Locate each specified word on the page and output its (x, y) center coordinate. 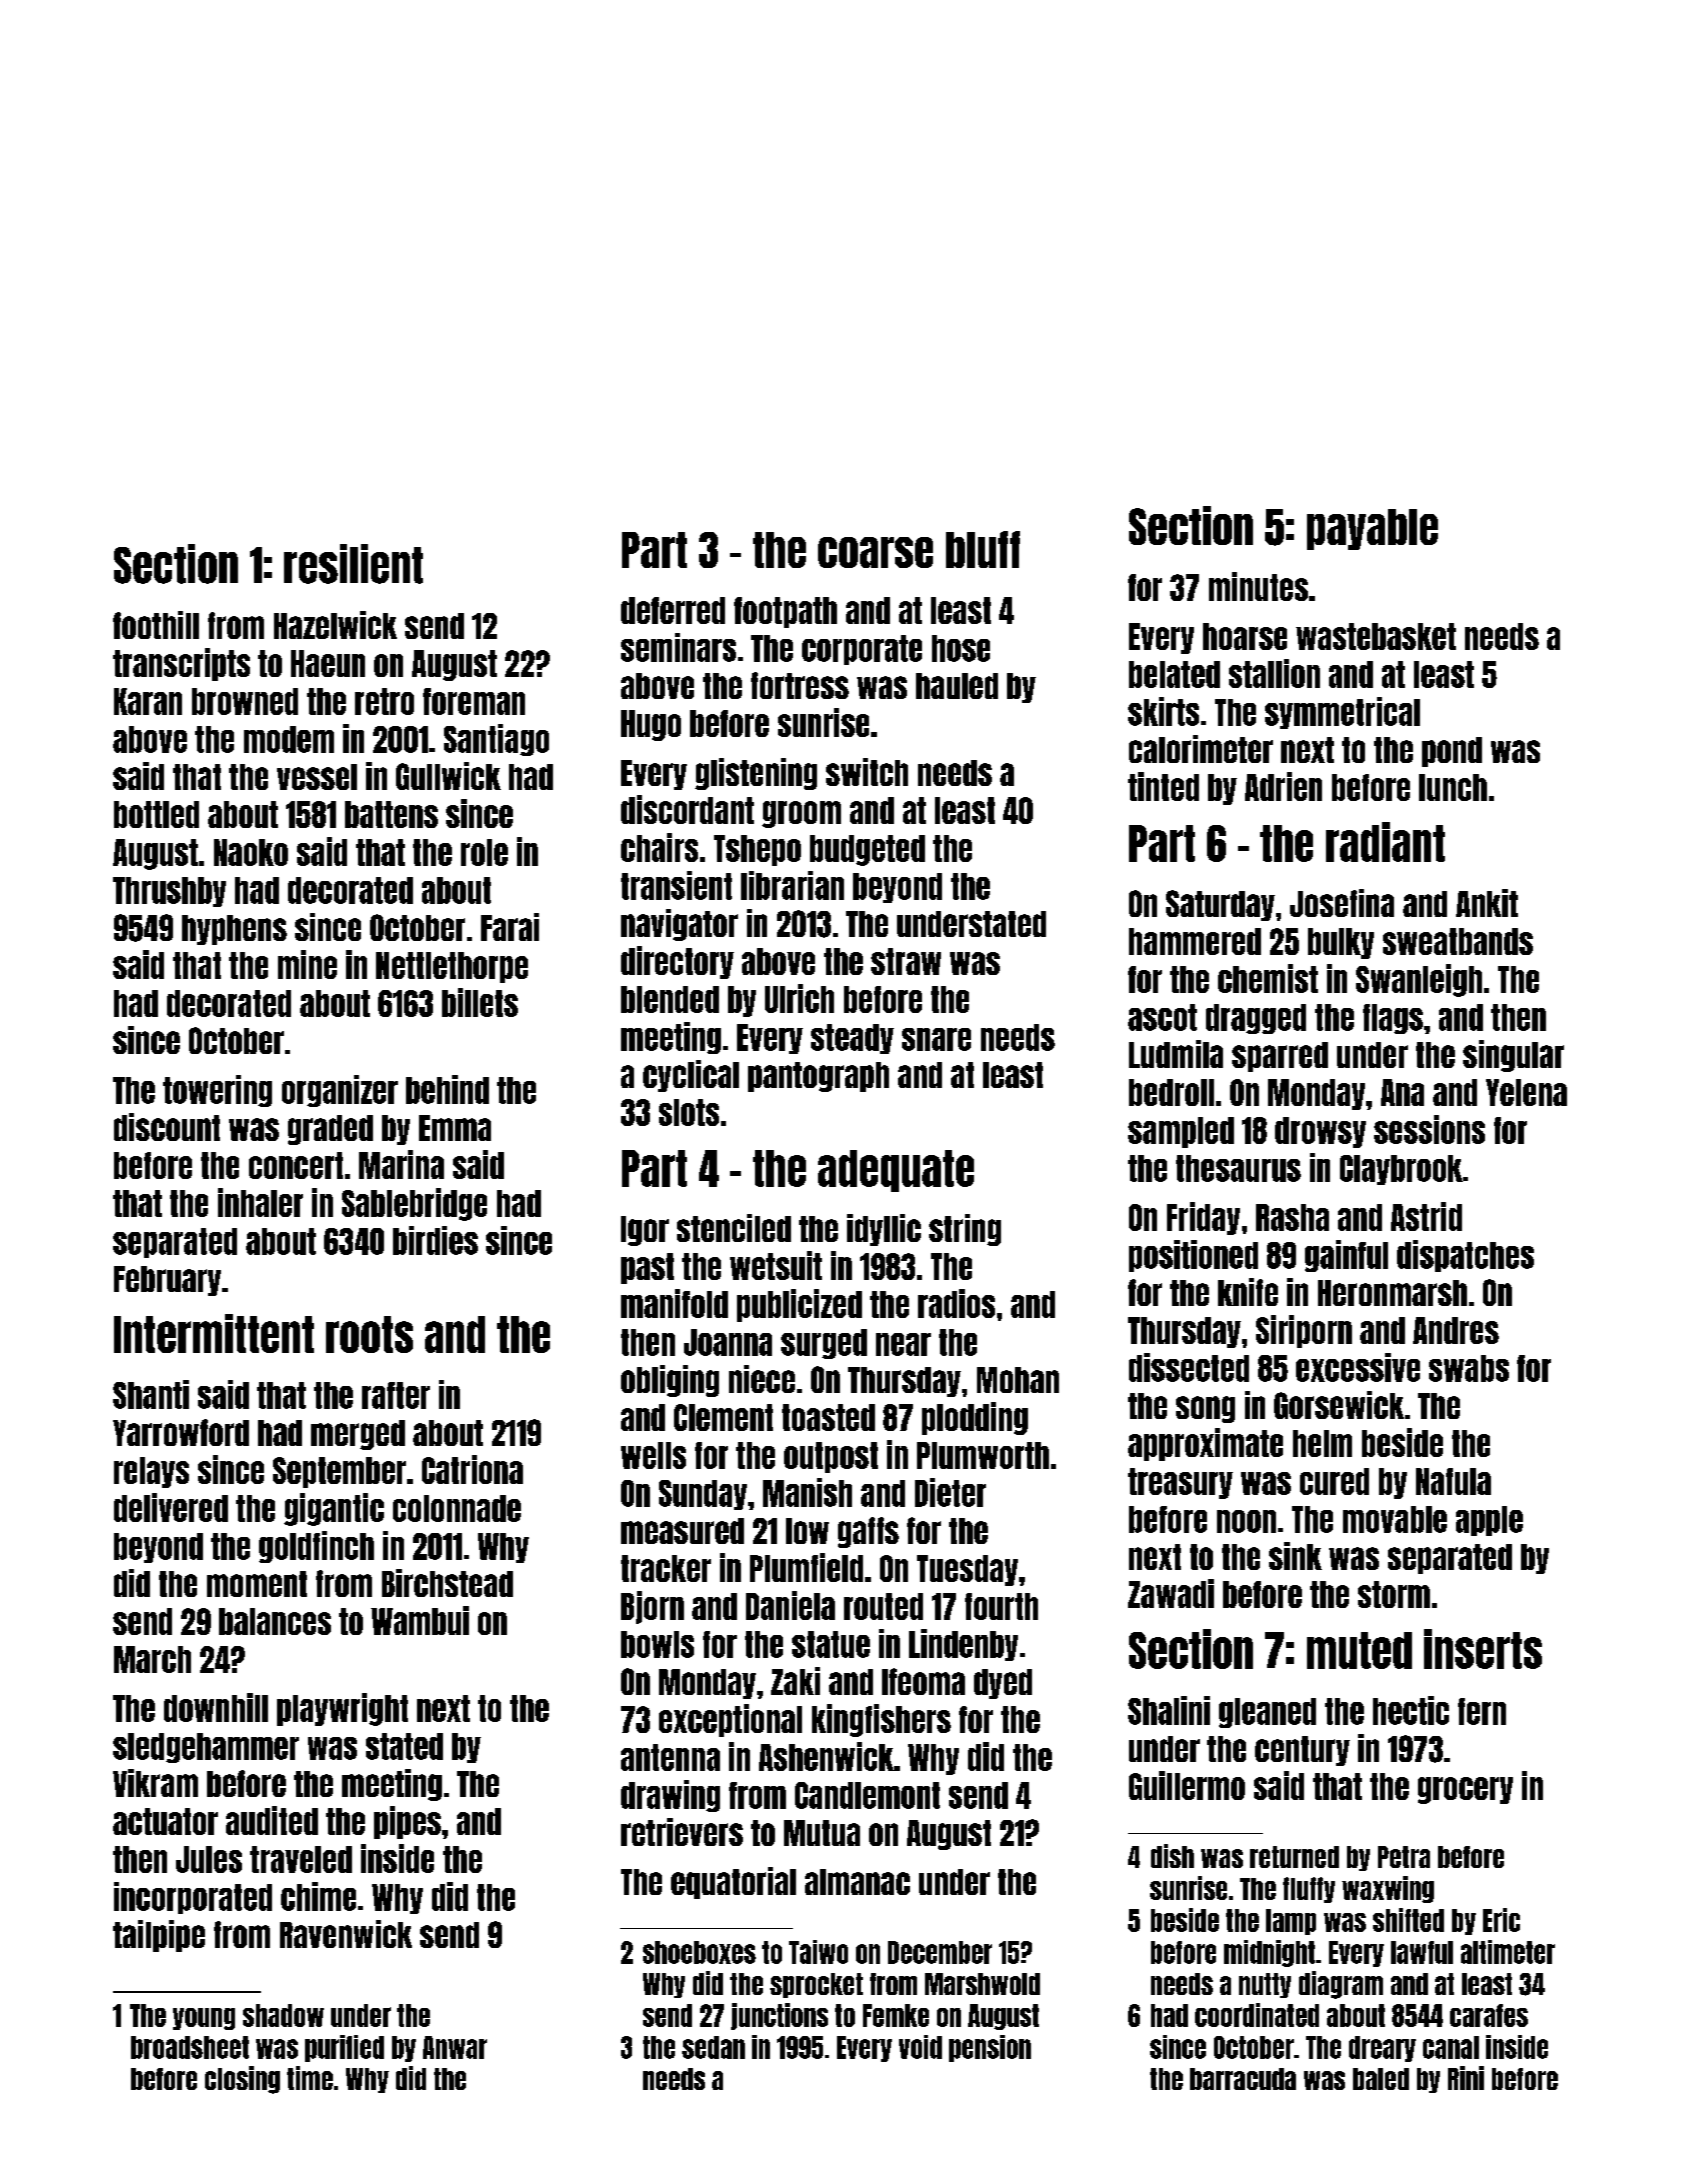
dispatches (1465, 1256)
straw (906, 961)
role (484, 852)
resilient (353, 564)
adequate (896, 1171)
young (204, 2019)
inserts (1483, 1649)
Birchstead (447, 1583)
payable (1372, 529)
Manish (807, 1492)
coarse (875, 552)
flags (1393, 1019)
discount (167, 1127)
